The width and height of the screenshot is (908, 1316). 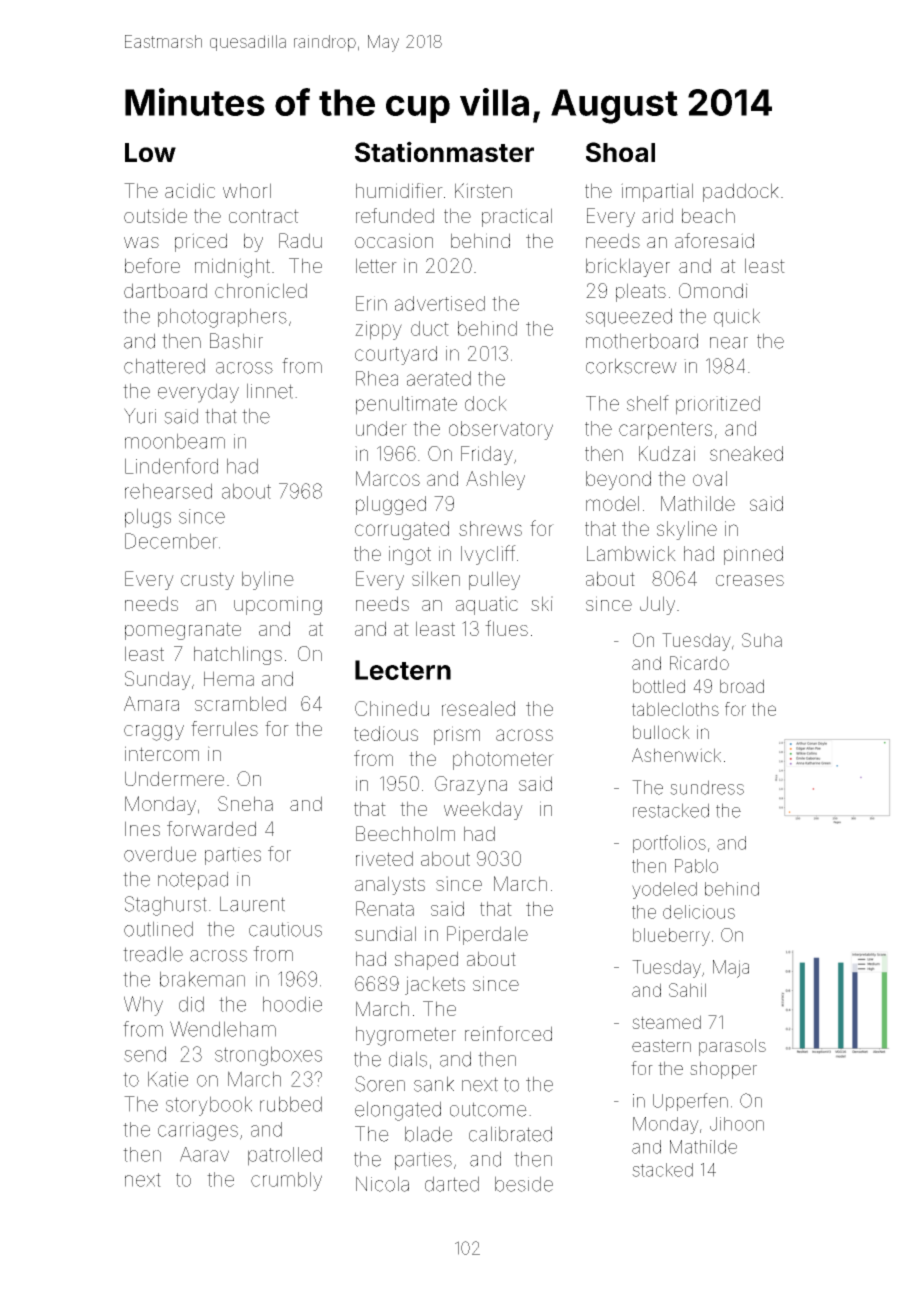 I want to click on Stationmaster, so click(x=444, y=151).
